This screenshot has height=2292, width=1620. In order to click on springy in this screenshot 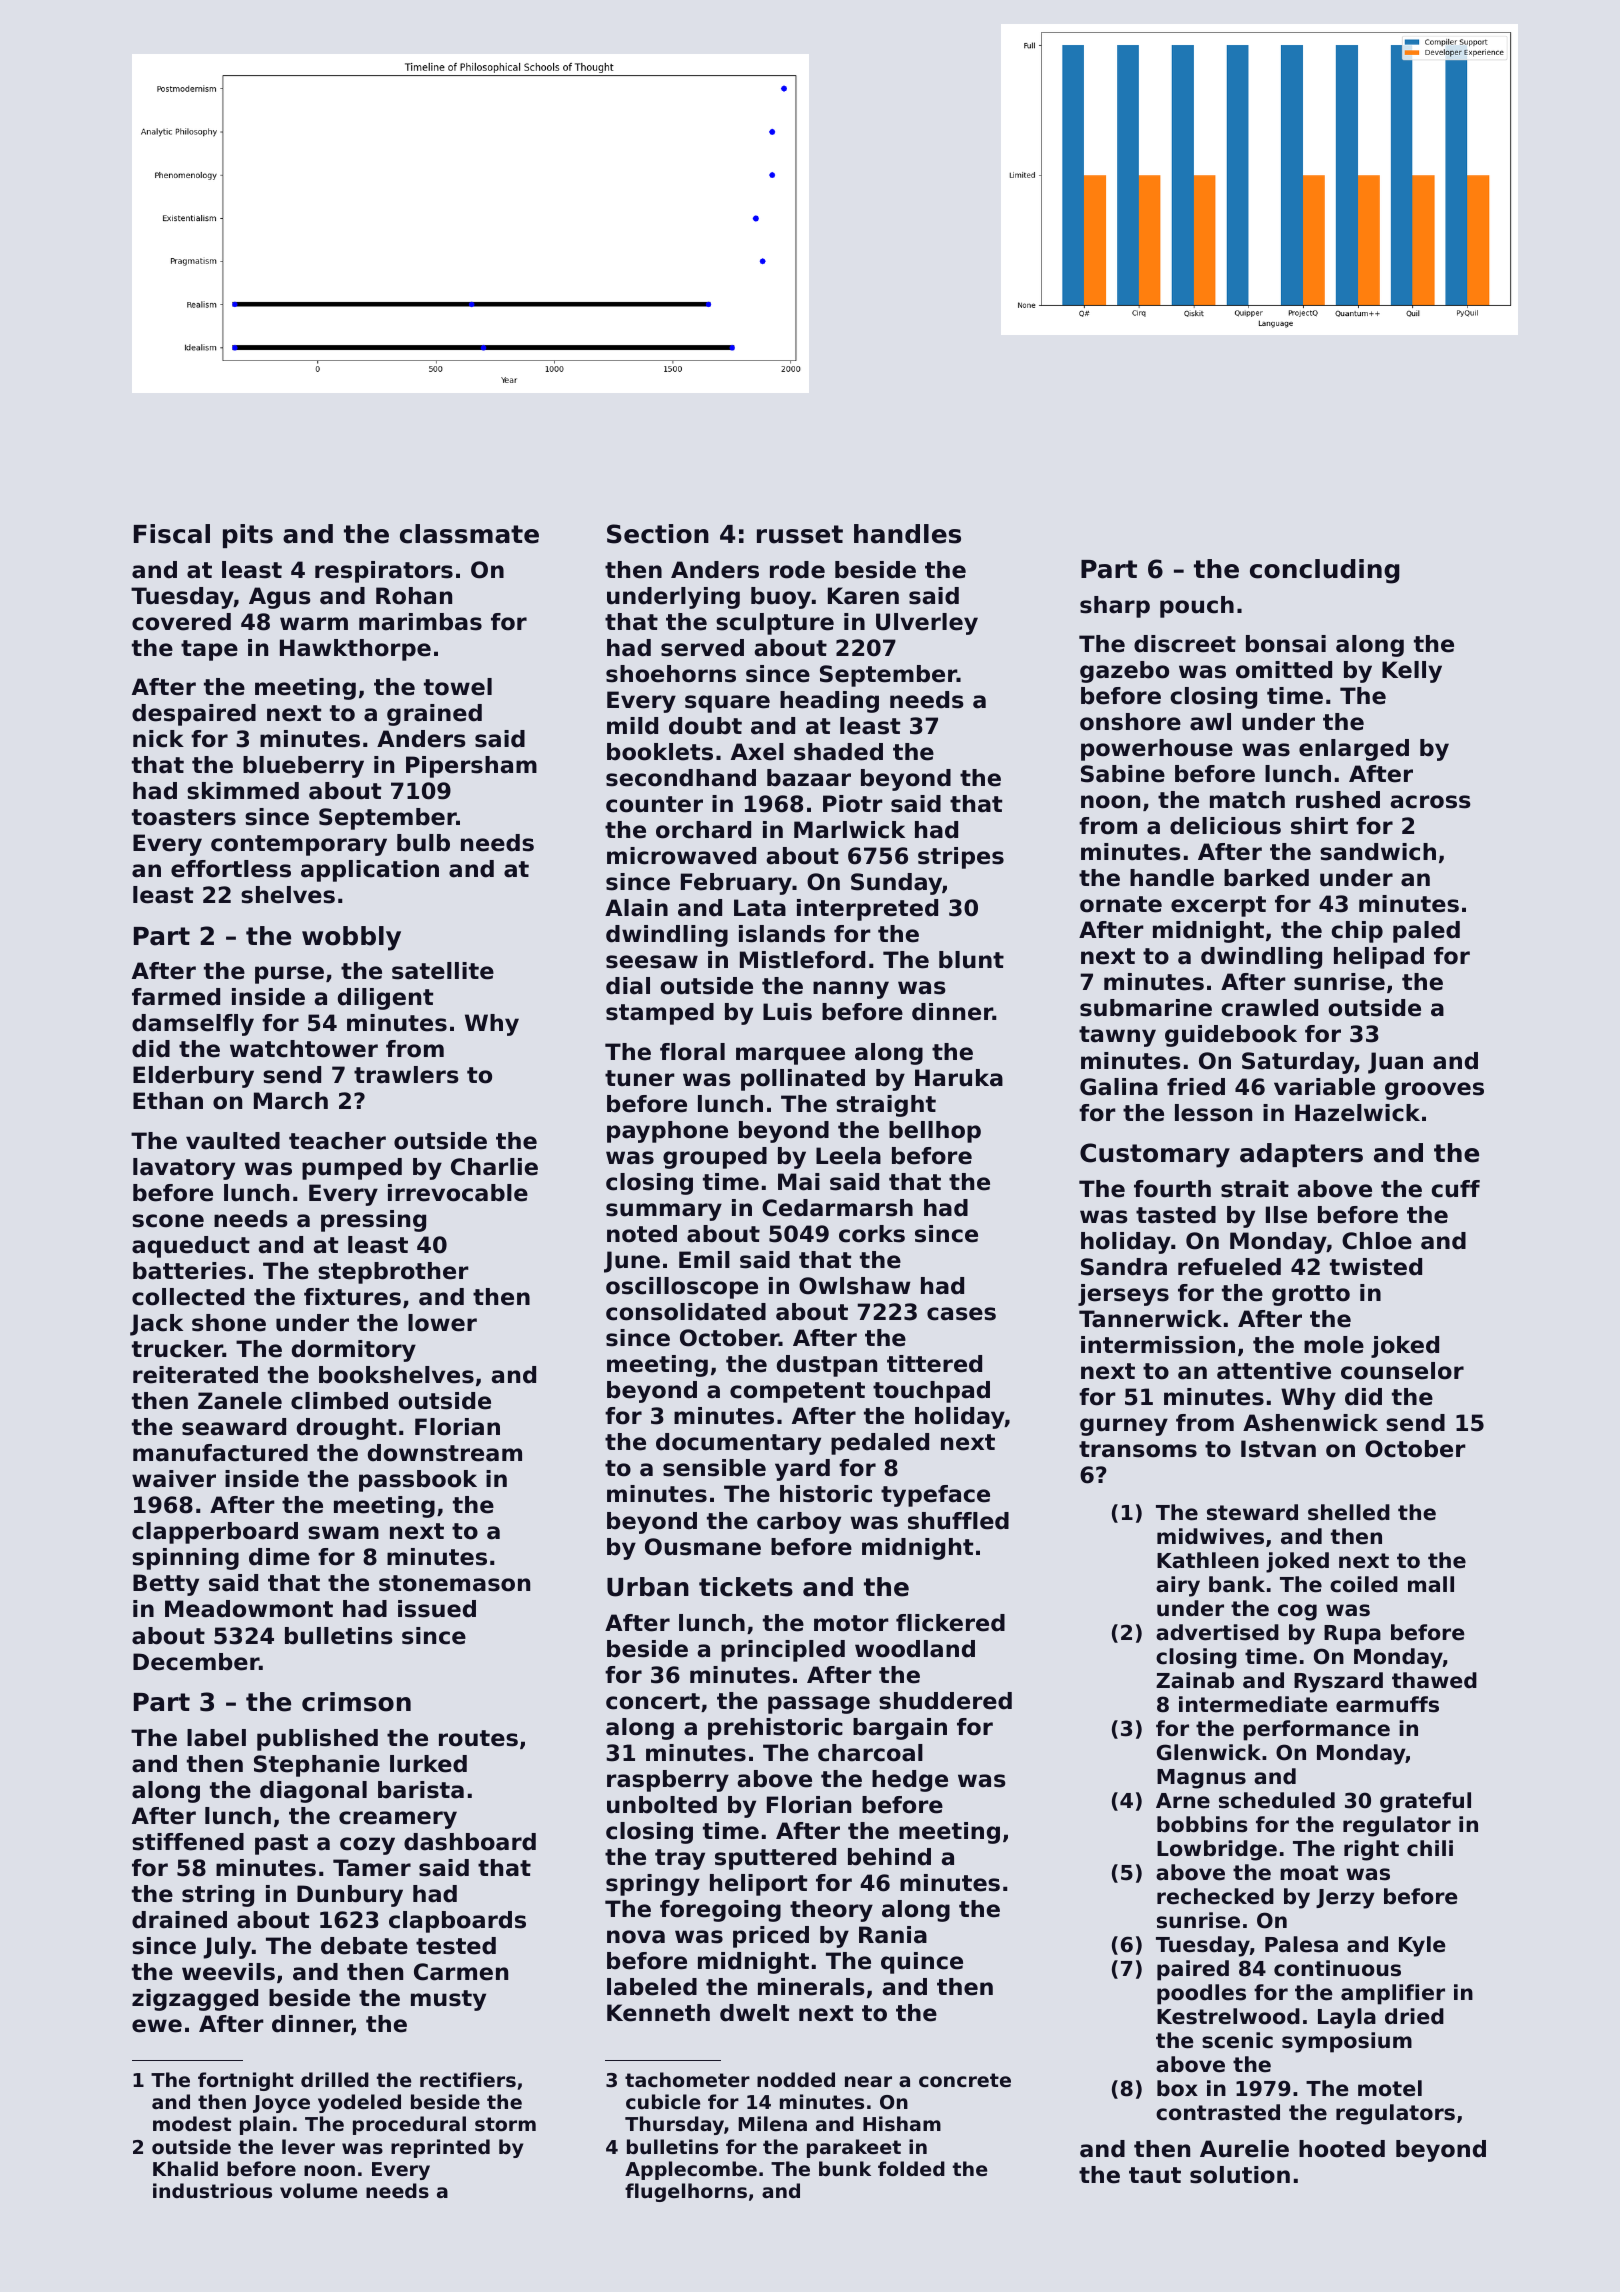, I will do `click(653, 1885)`.
